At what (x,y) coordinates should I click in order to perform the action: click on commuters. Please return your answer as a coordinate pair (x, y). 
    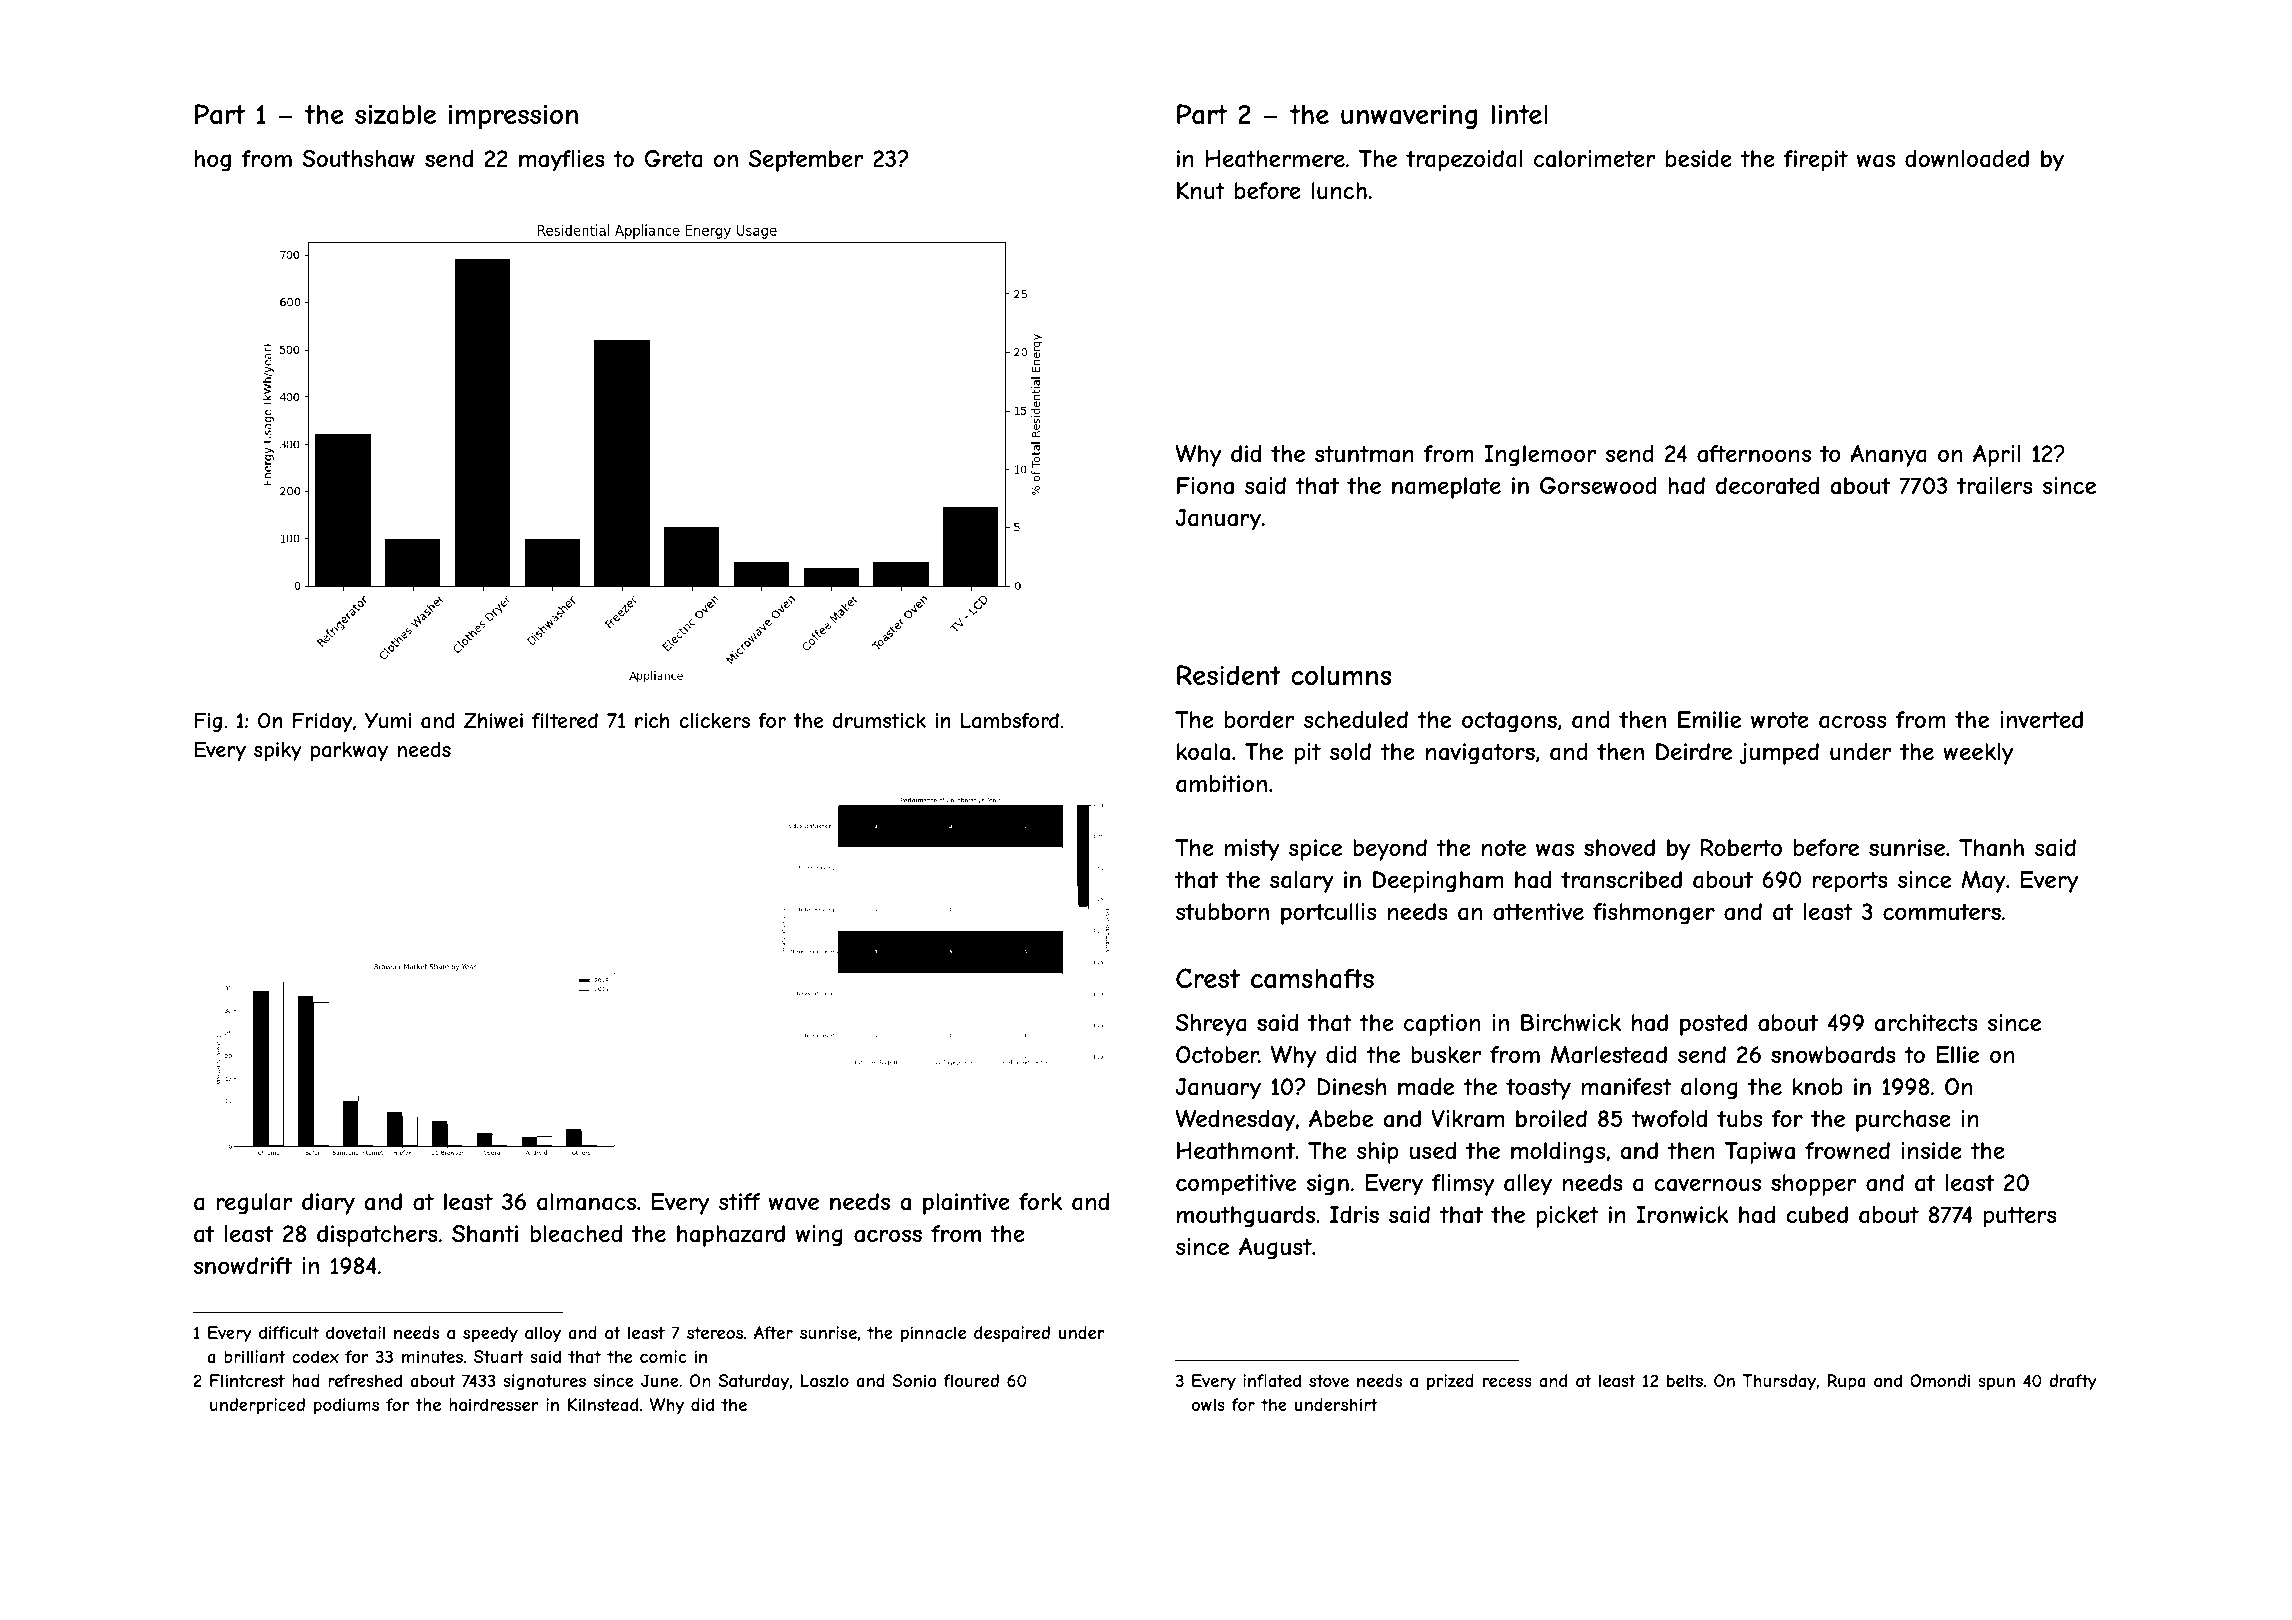
    Looking at the image, I should click on (1942, 911).
